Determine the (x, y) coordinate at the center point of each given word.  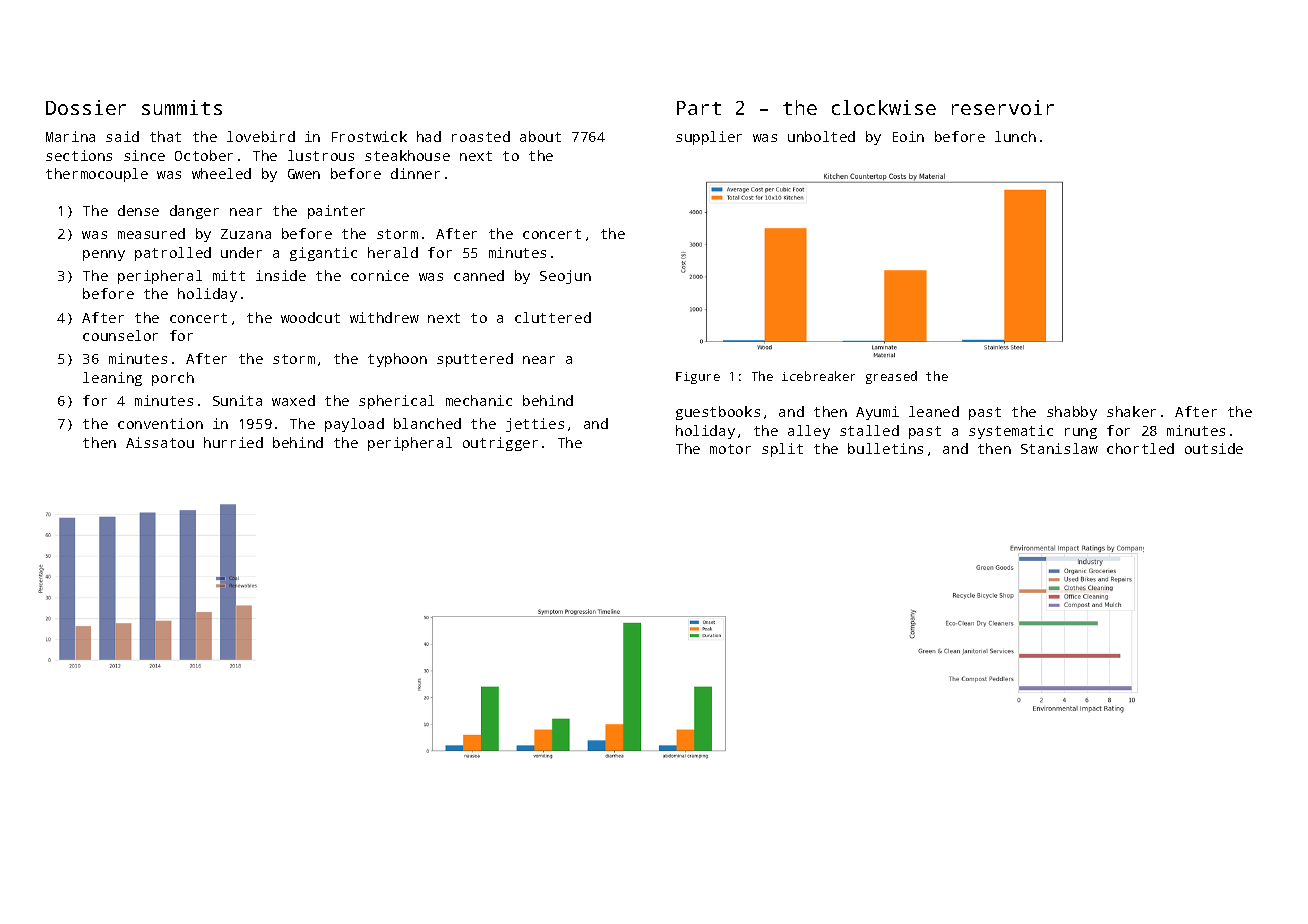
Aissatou (160, 442)
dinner (415, 173)
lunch (1015, 136)
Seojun (565, 277)
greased (891, 377)
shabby (1072, 413)
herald (393, 252)
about (540, 136)
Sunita (237, 400)
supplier (709, 138)
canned (479, 275)
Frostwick (369, 136)
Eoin (908, 136)
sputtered (475, 360)
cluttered (553, 317)
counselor (120, 335)
